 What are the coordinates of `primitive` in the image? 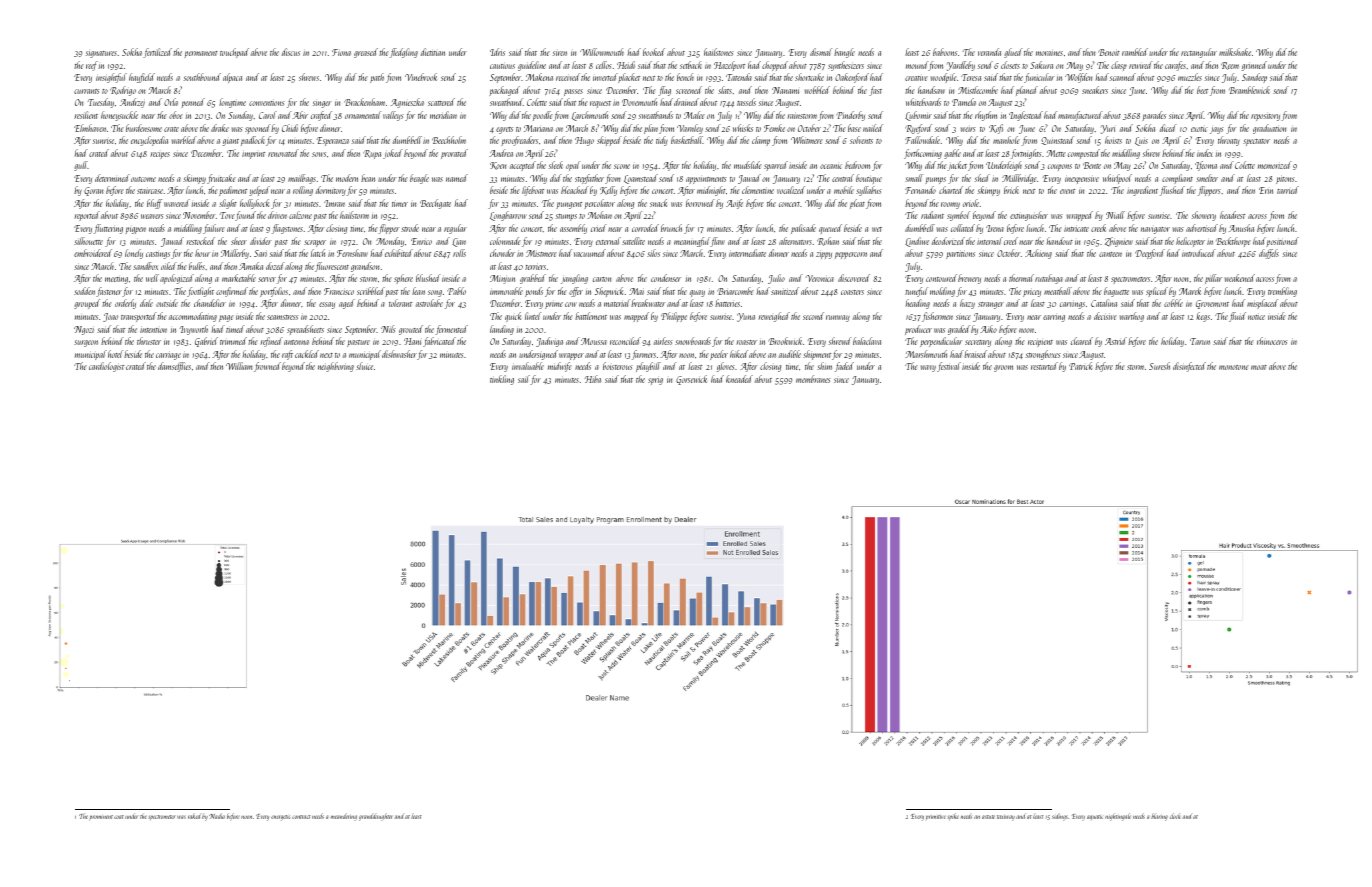 It's located at (936, 817).
